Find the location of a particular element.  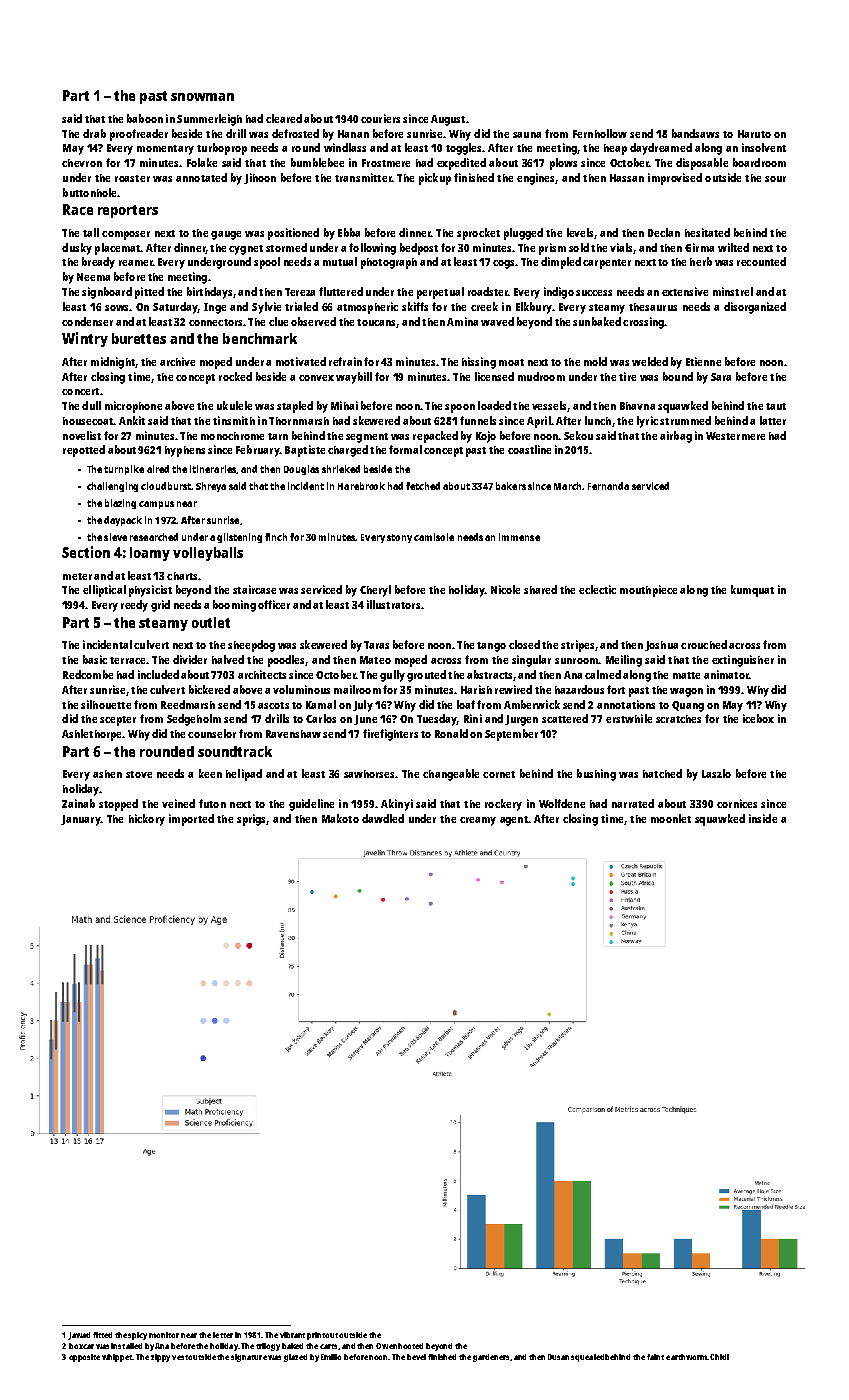

Jurgen is located at coordinates (521, 720).
